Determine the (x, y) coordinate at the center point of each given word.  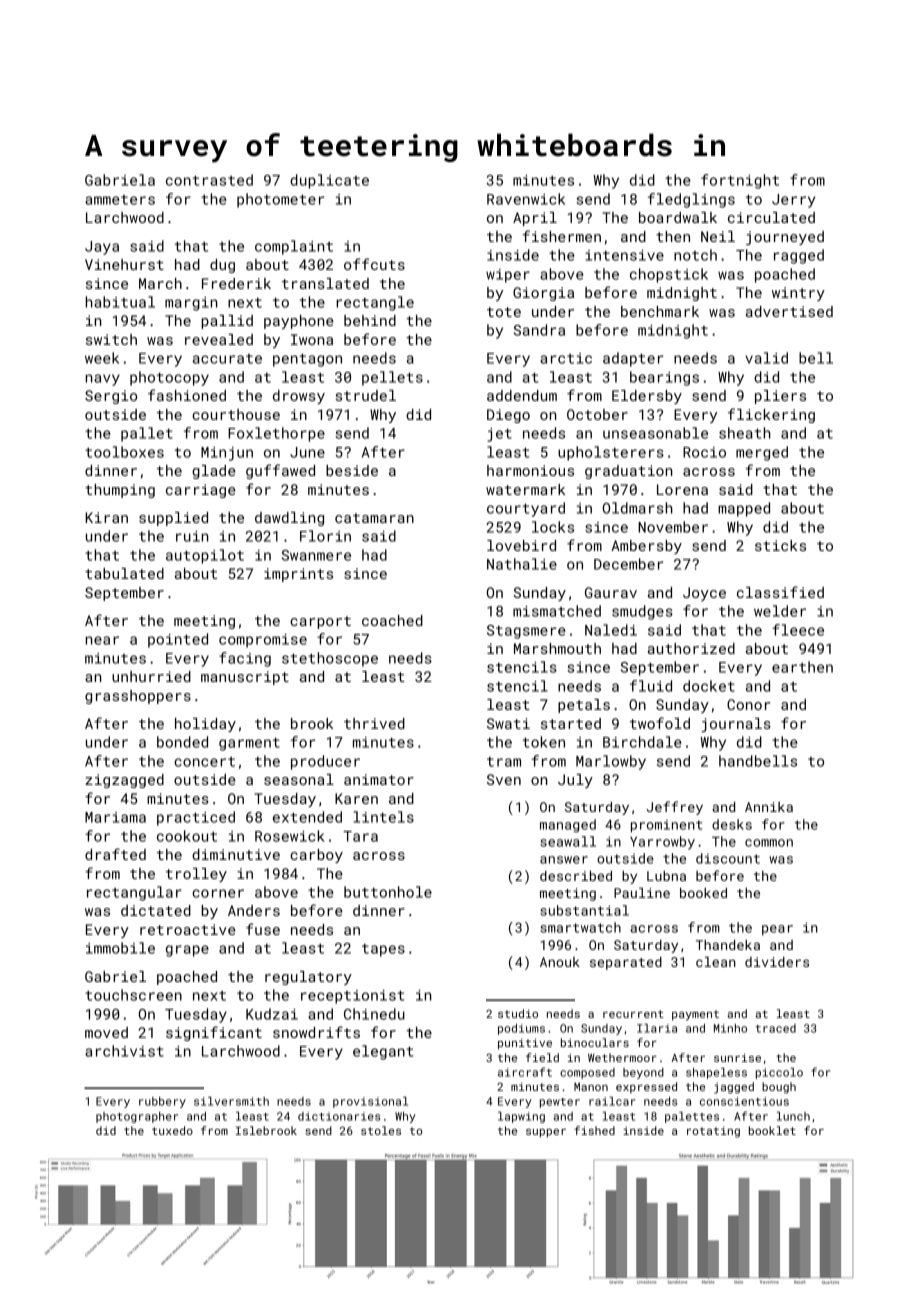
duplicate (329, 181)
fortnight (740, 181)
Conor (748, 704)
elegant (383, 1052)
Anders (254, 910)
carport (320, 622)
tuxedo (172, 1130)
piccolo (779, 1073)
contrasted (209, 180)
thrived (374, 723)
